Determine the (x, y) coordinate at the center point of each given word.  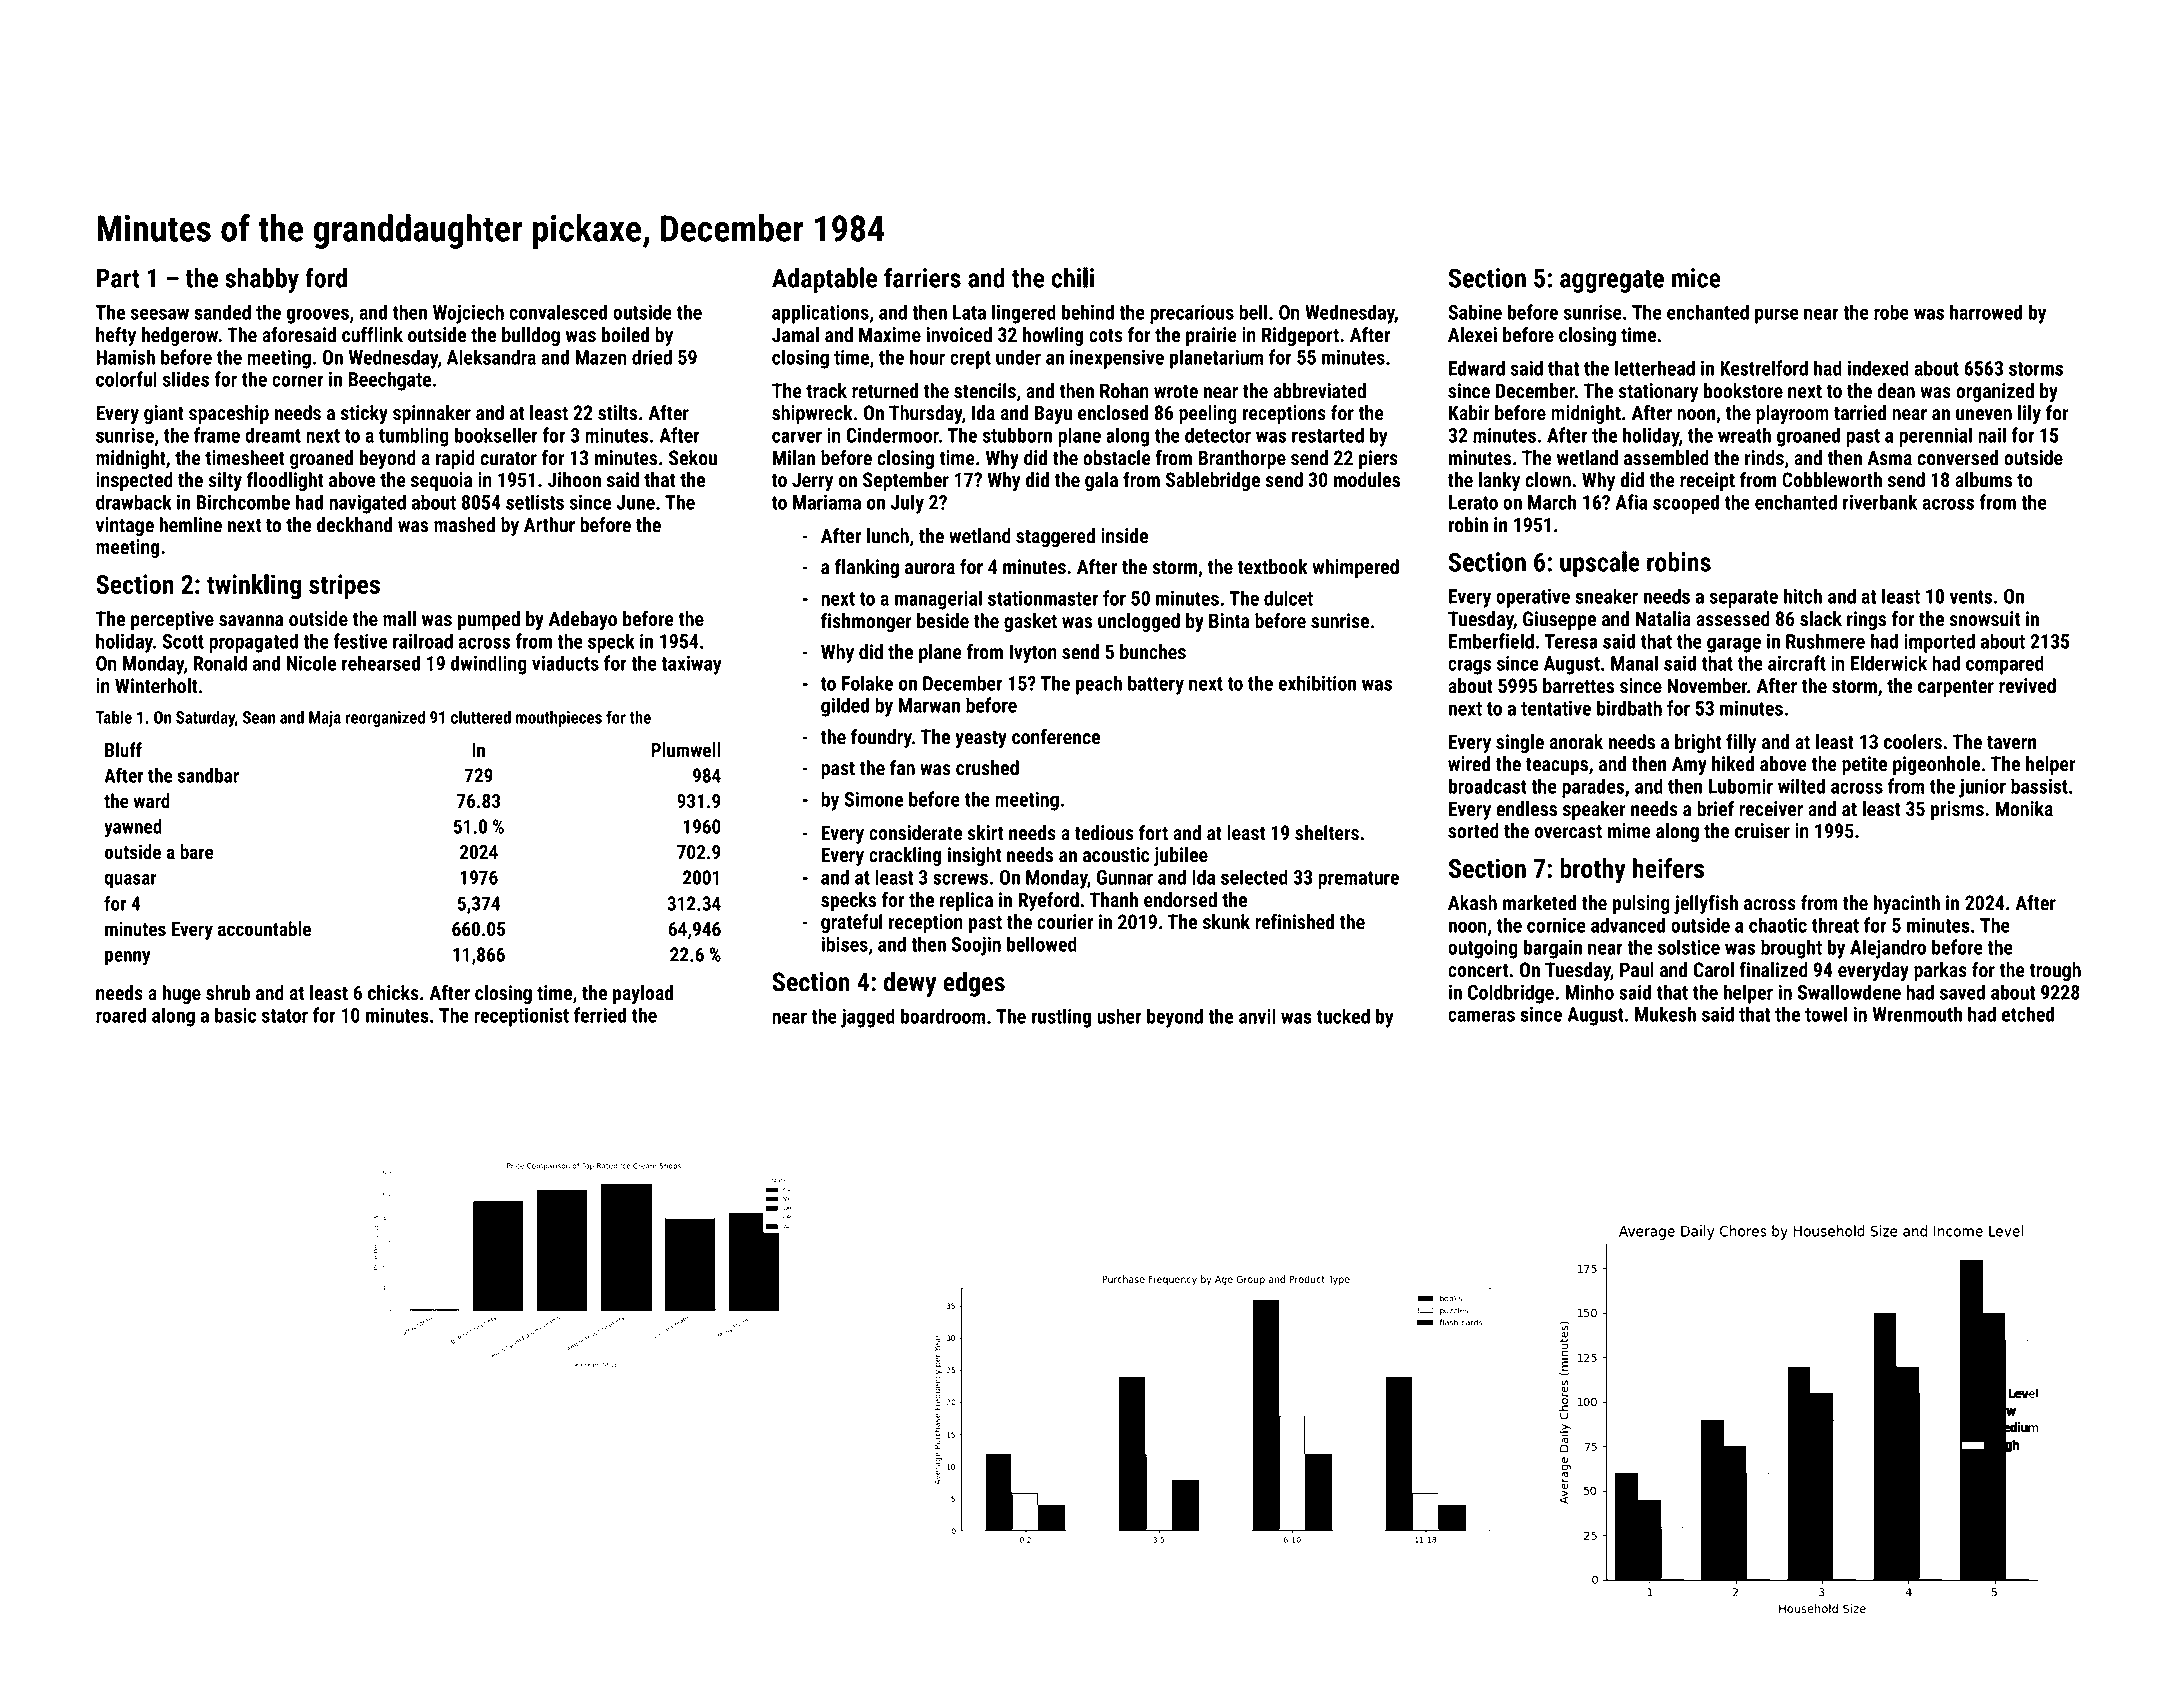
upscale (1600, 564)
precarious (1192, 314)
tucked (1343, 1016)
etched (2028, 1014)
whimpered (1355, 568)
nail (1992, 435)
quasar (131, 881)
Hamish (125, 357)
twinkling (254, 586)
